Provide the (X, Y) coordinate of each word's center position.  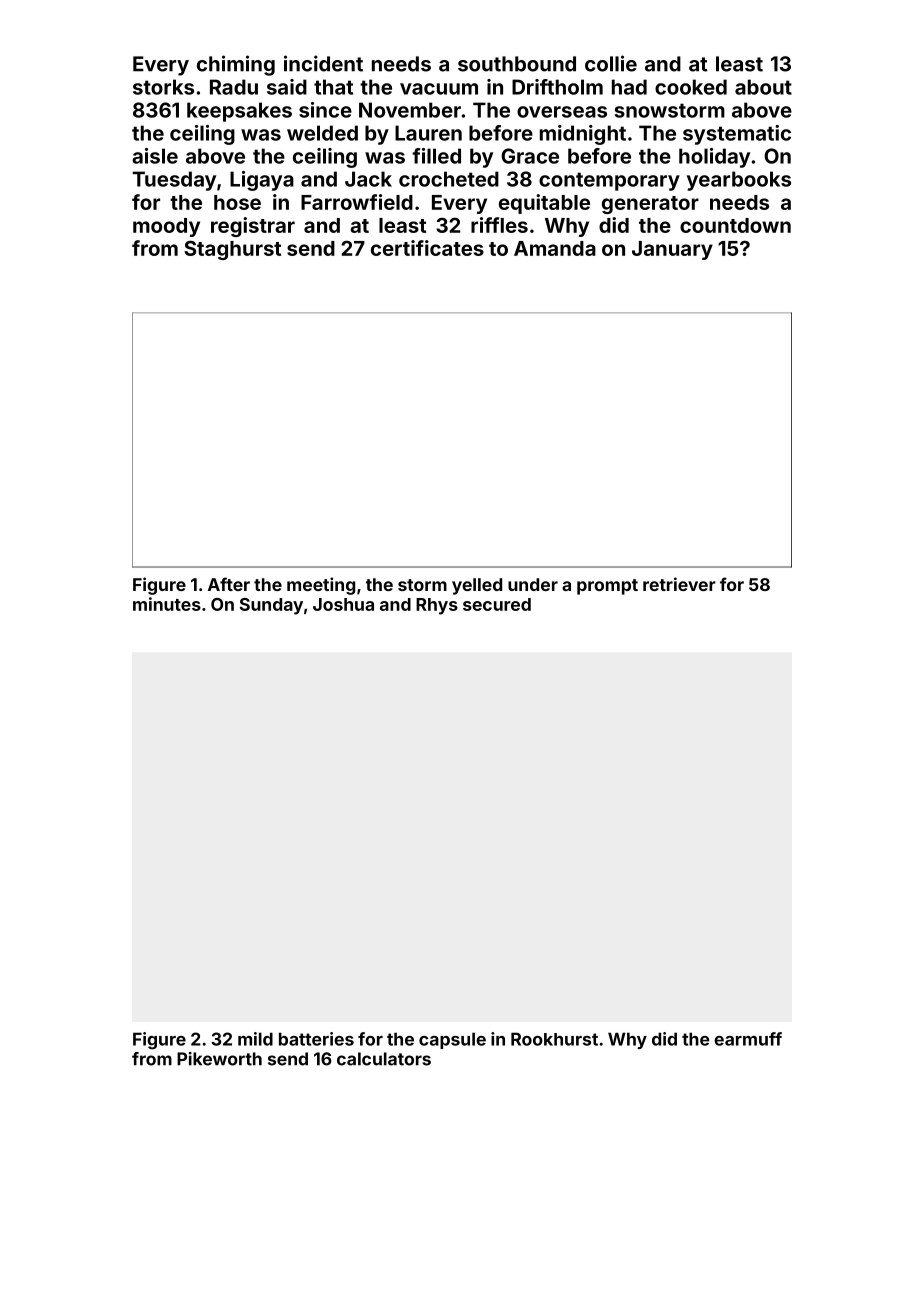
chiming (236, 65)
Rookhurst (554, 1039)
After (229, 584)
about (763, 87)
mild (255, 1039)
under (533, 584)
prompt (607, 587)
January (672, 250)
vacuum (439, 89)
